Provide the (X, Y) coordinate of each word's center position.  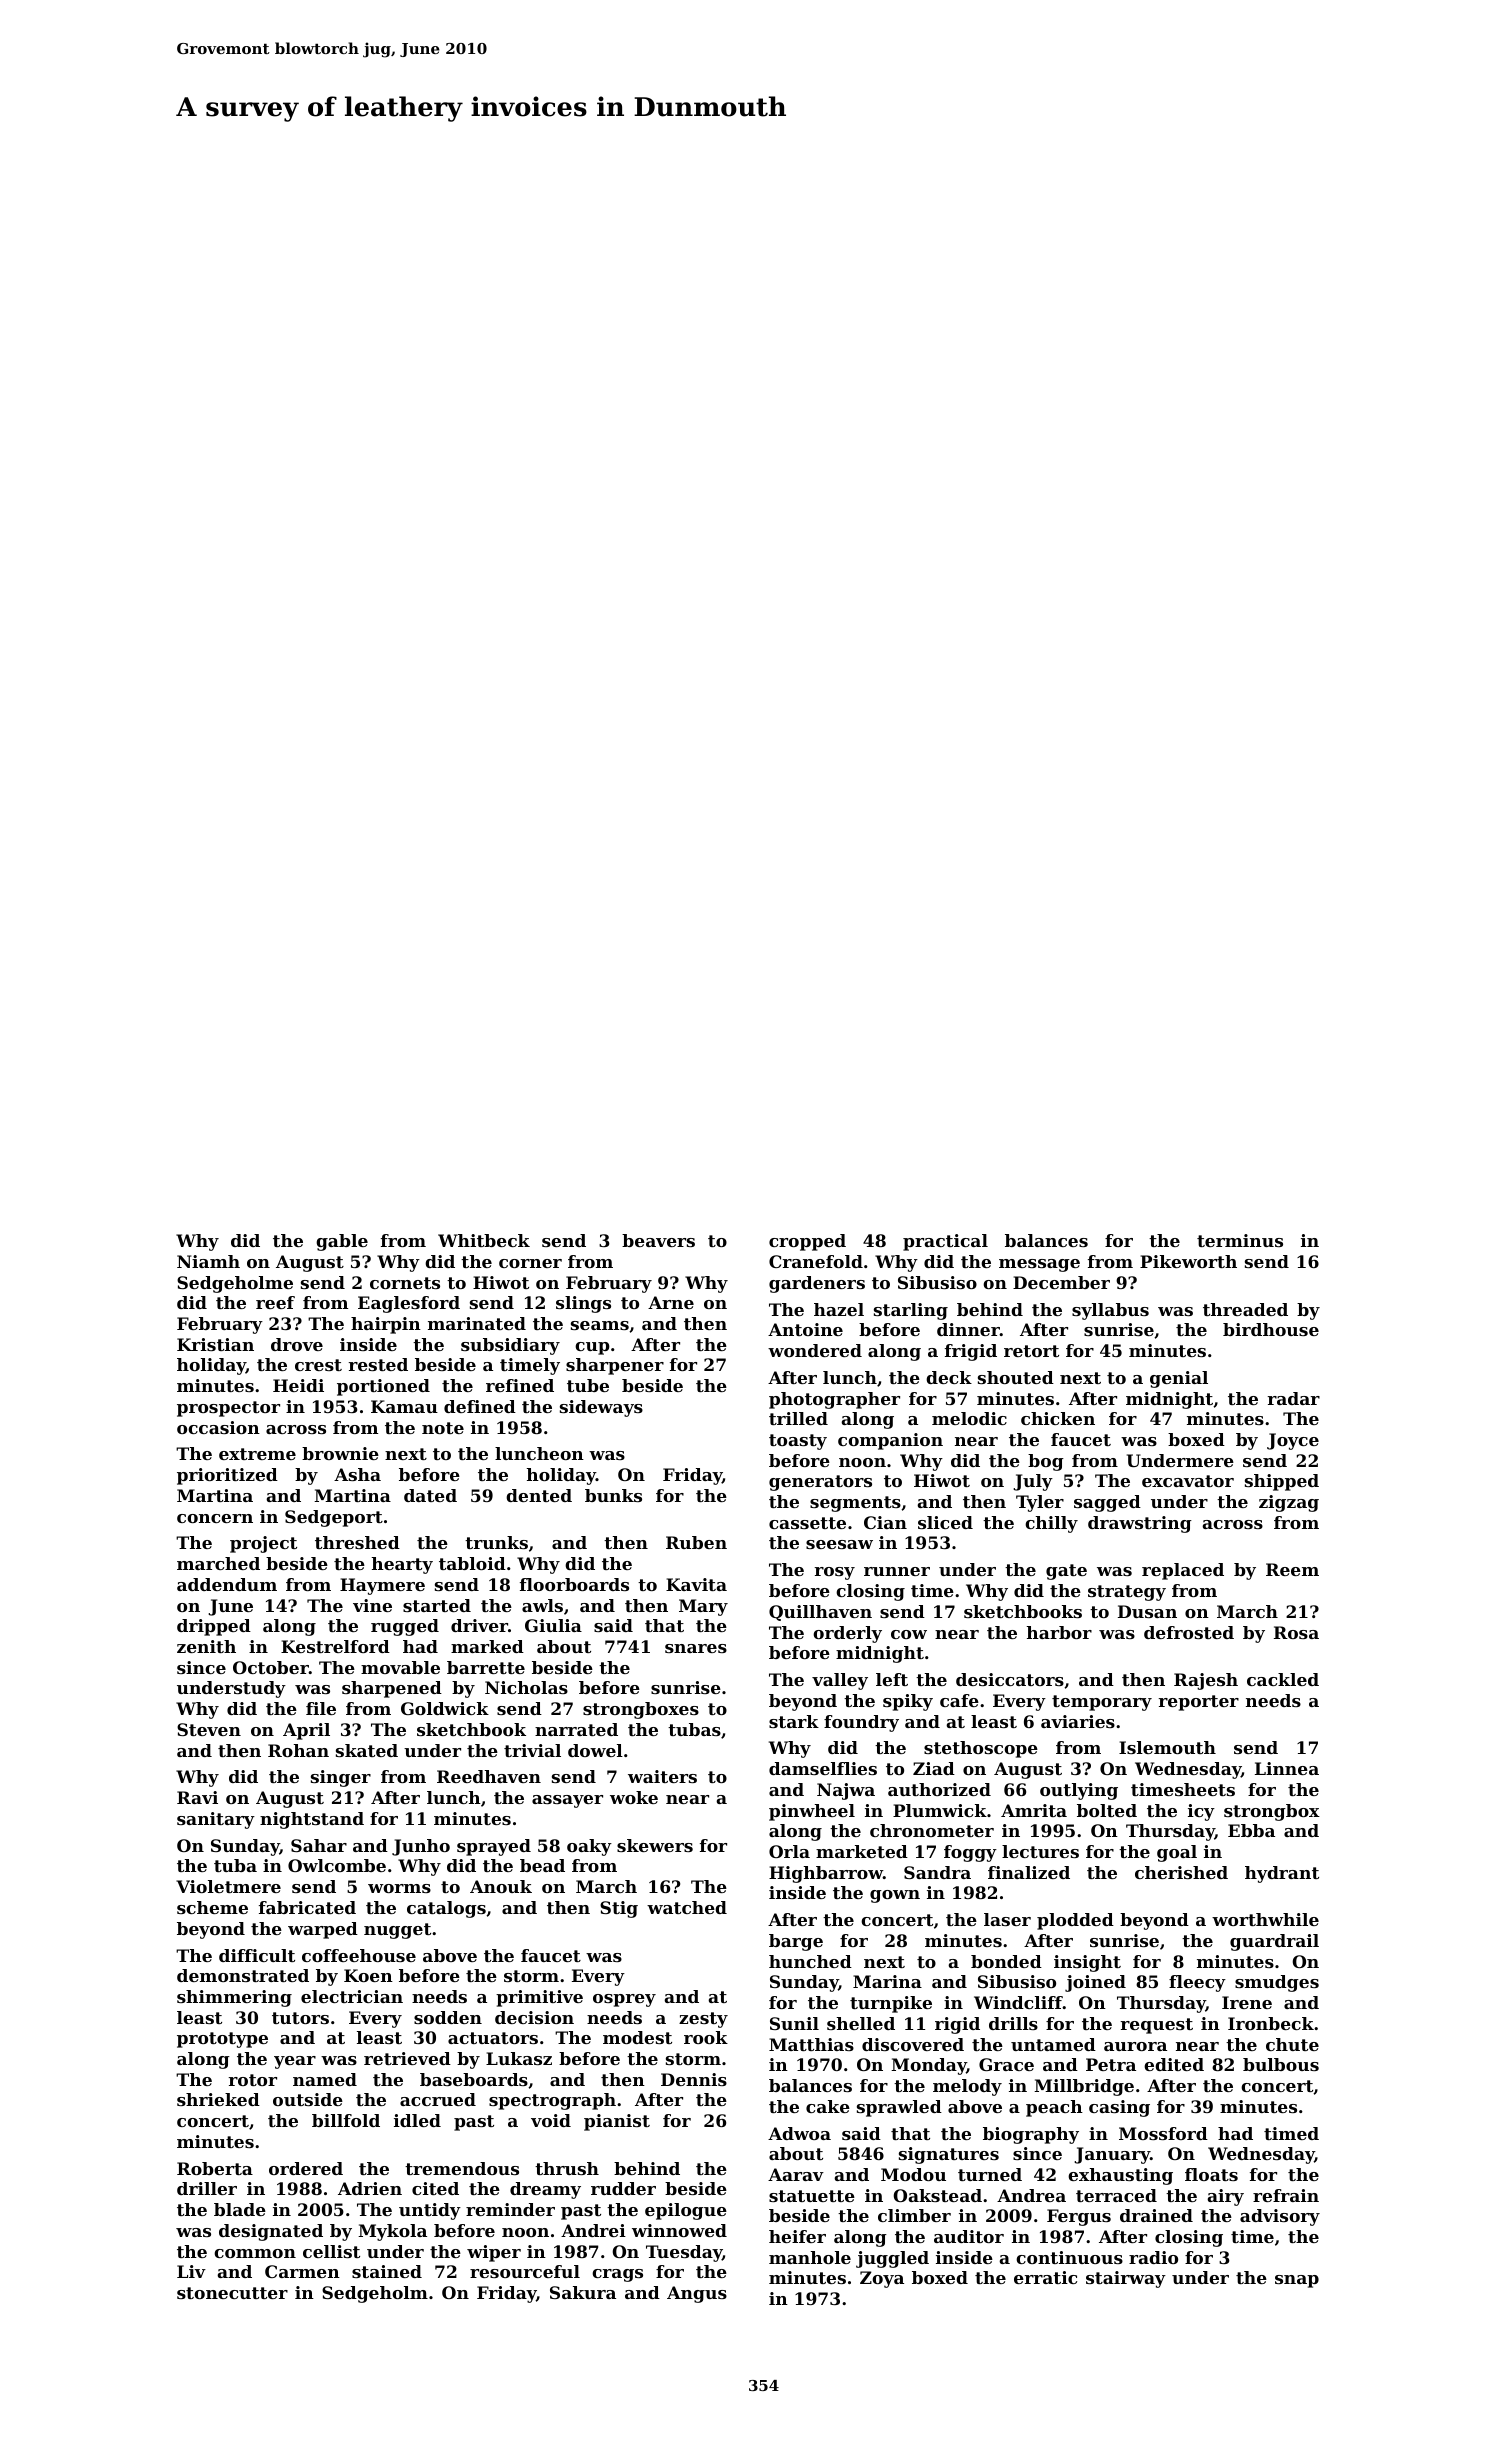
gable (342, 1242)
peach (1054, 2108)
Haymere (382, 1586)
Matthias (811, 2044)
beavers (658, 1240)
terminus (1240, 1240)
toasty (798, 1442)
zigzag (1289, 1503)
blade (240, 2209)
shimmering (234, 1998)
